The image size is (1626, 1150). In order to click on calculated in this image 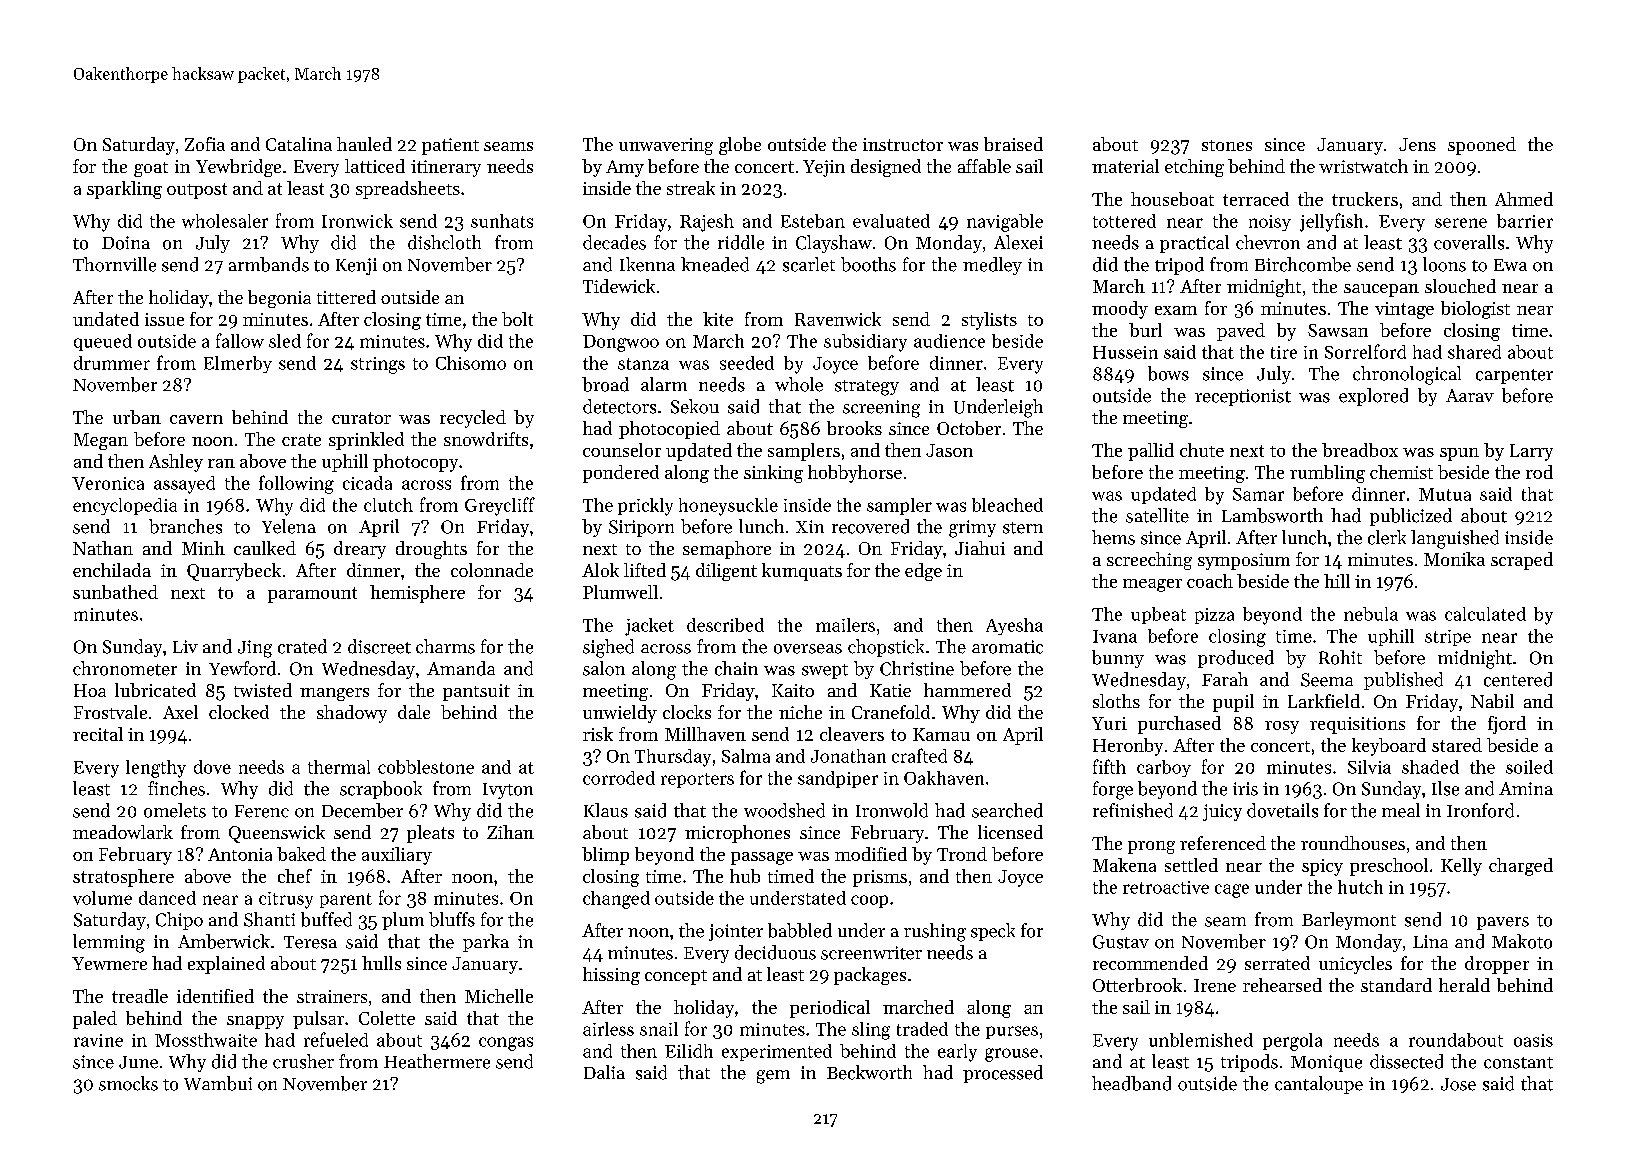, I will do `click(1485, 614)`.
